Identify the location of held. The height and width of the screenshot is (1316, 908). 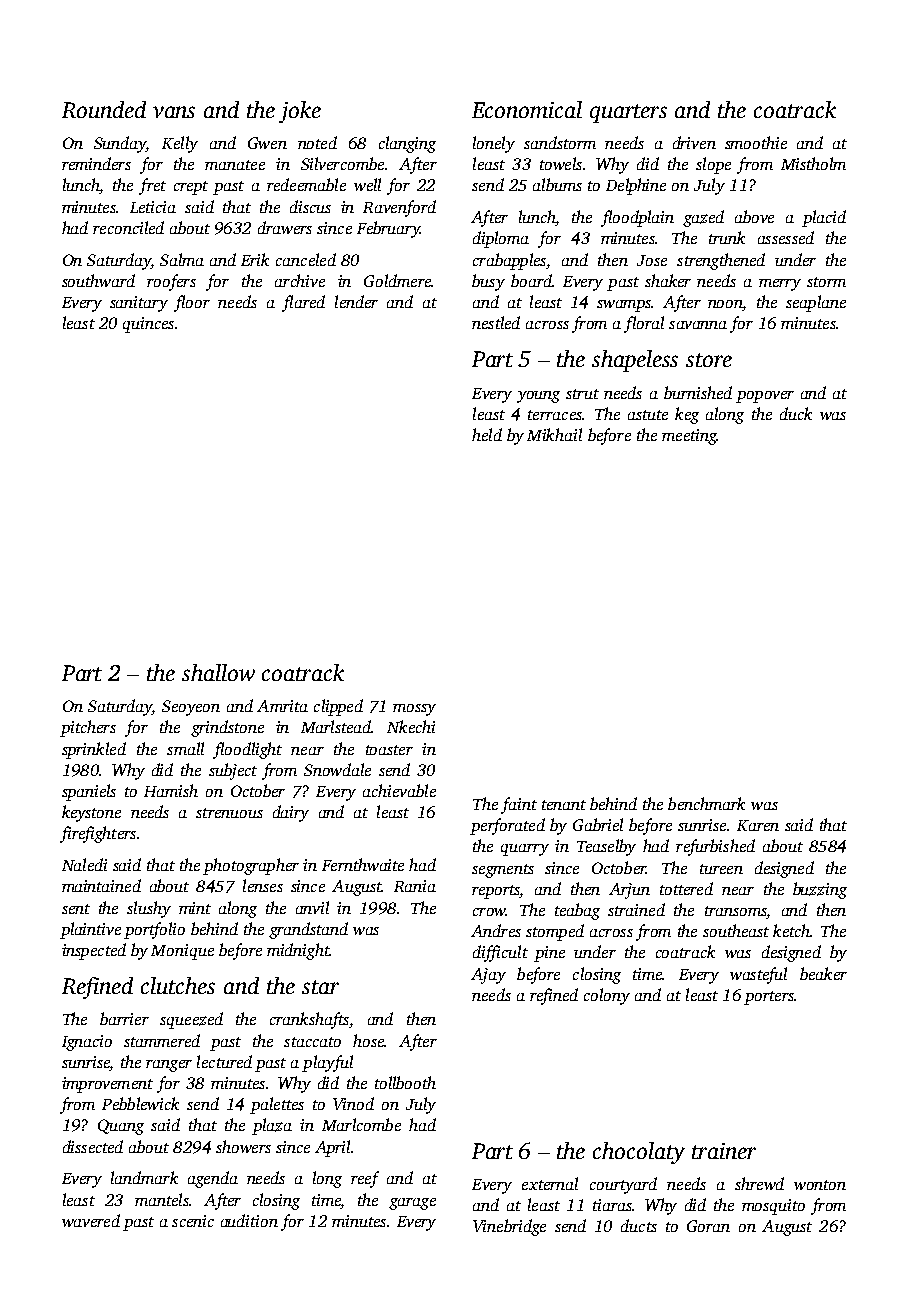
(487, 434).
